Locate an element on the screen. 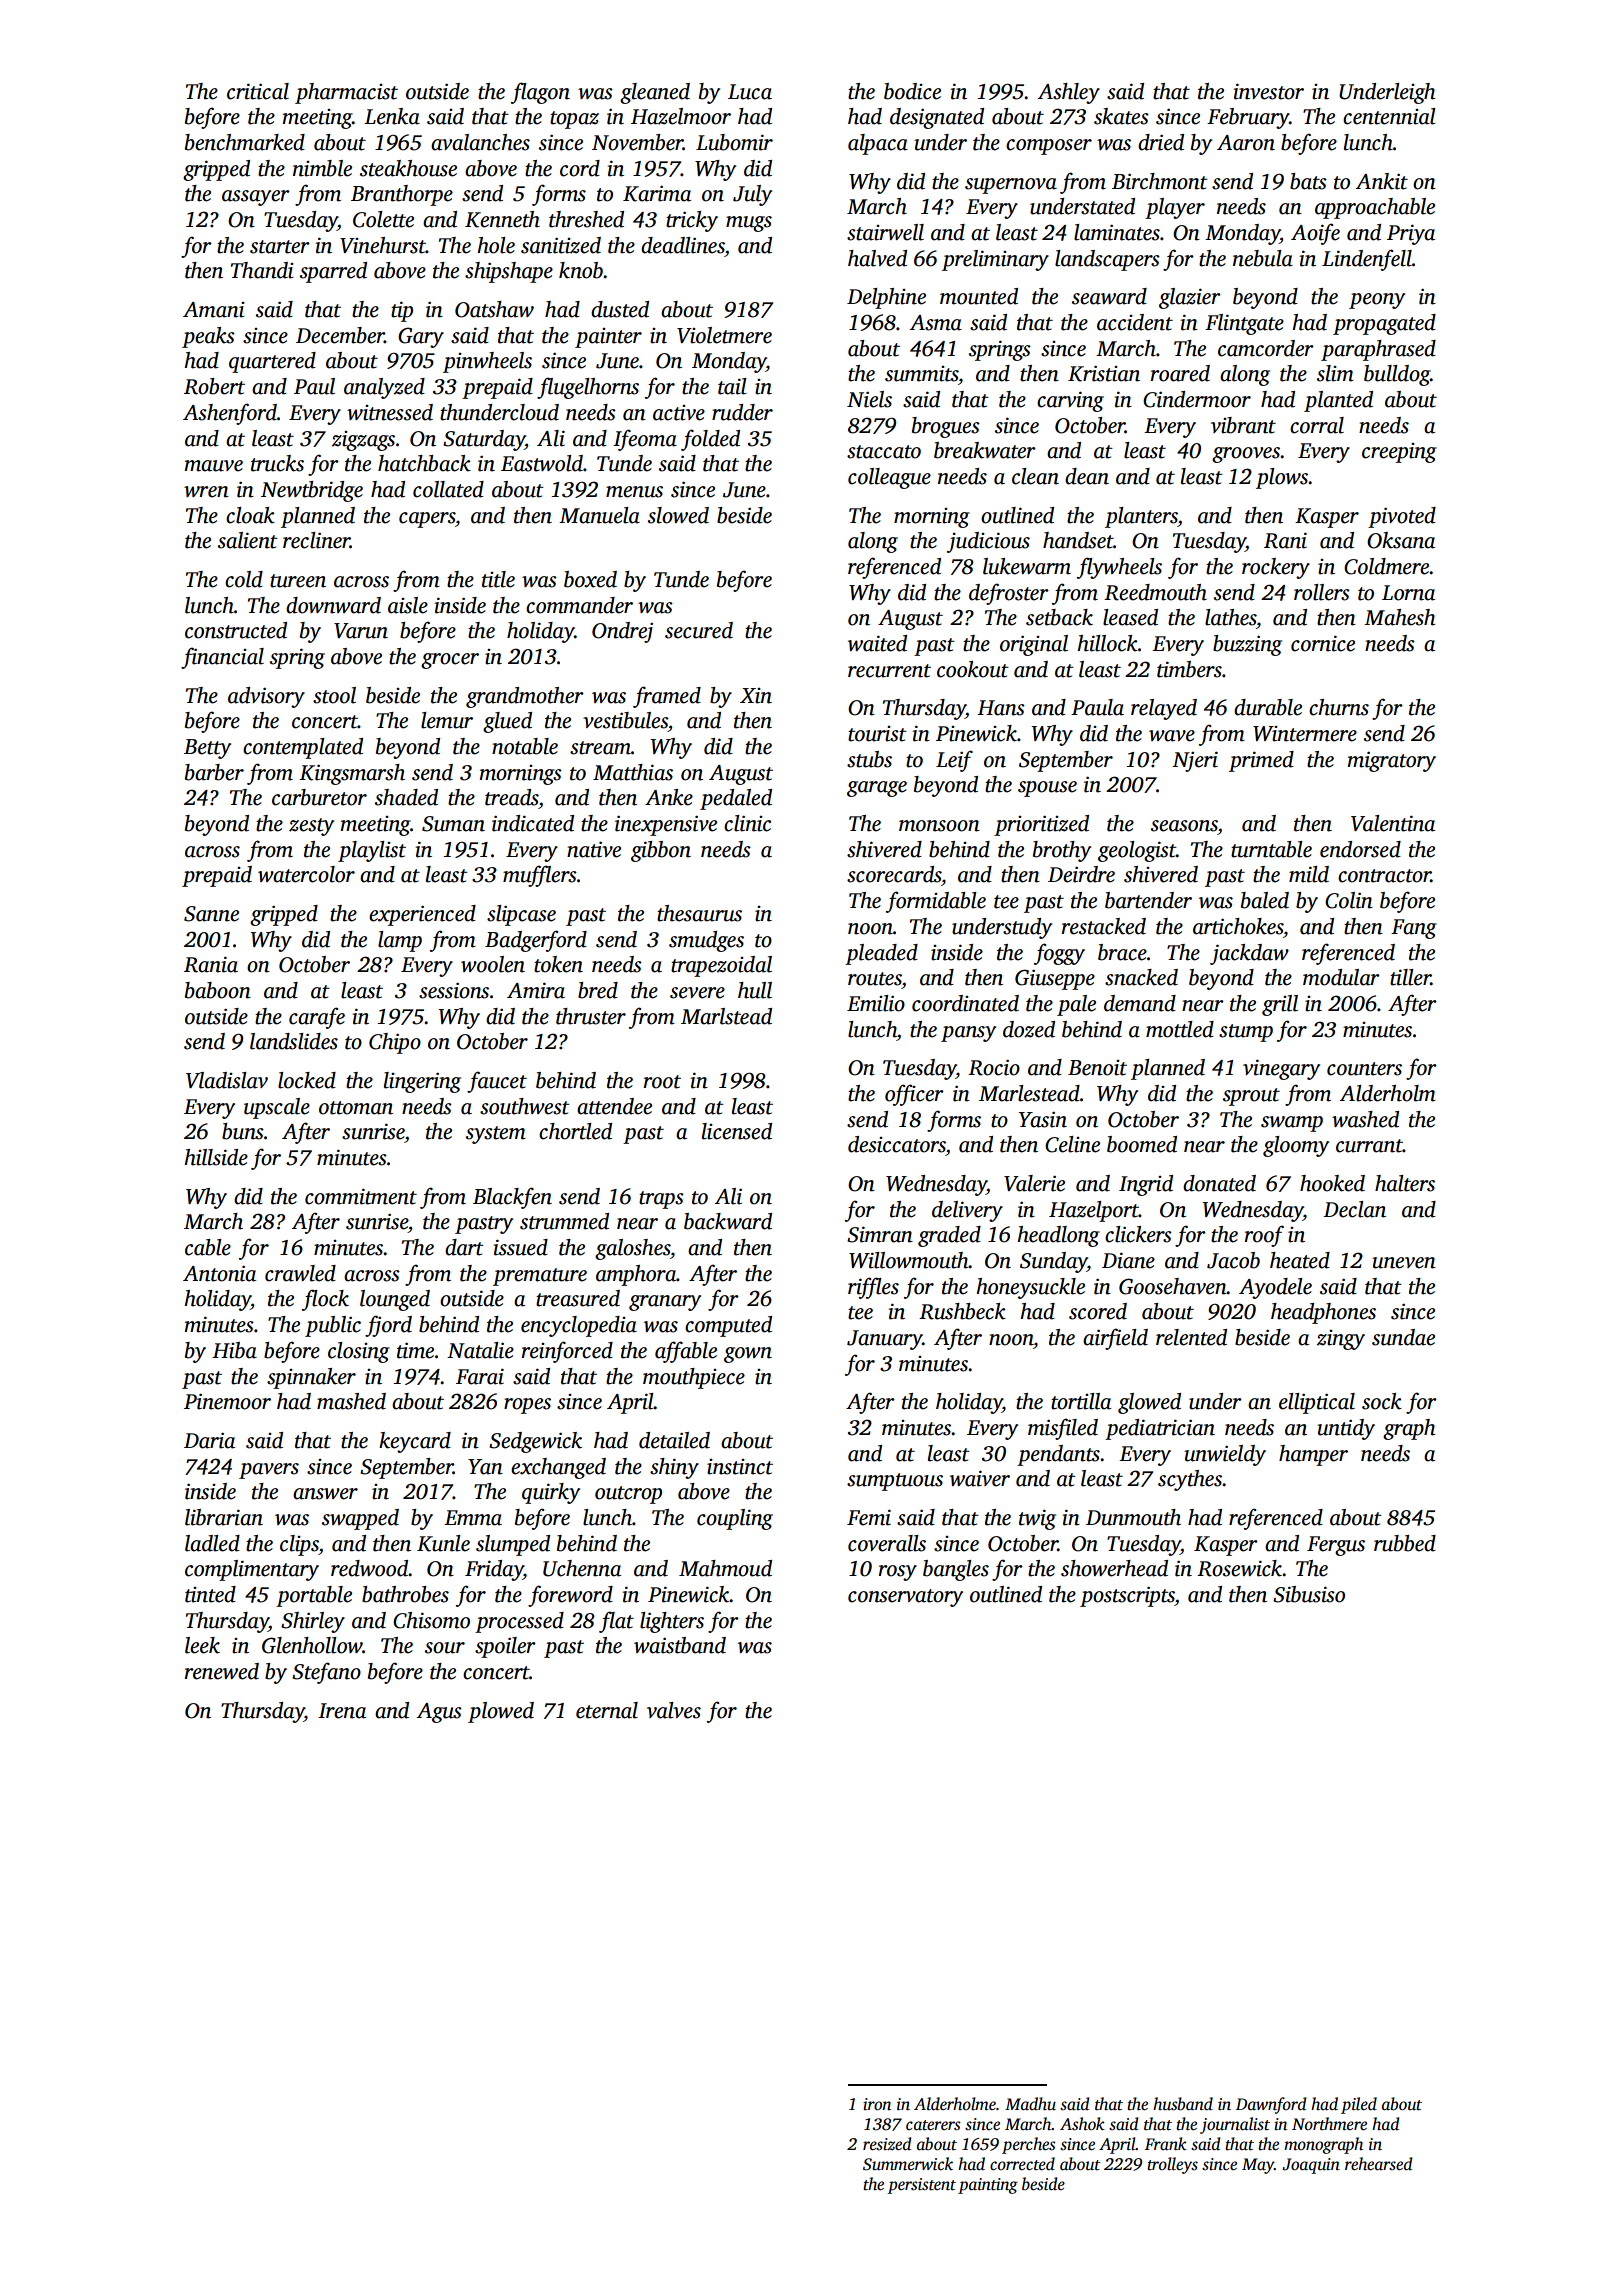 The width and height of the screenshot is (1620, 2292). boxed is located at coordinates (590, 579).
